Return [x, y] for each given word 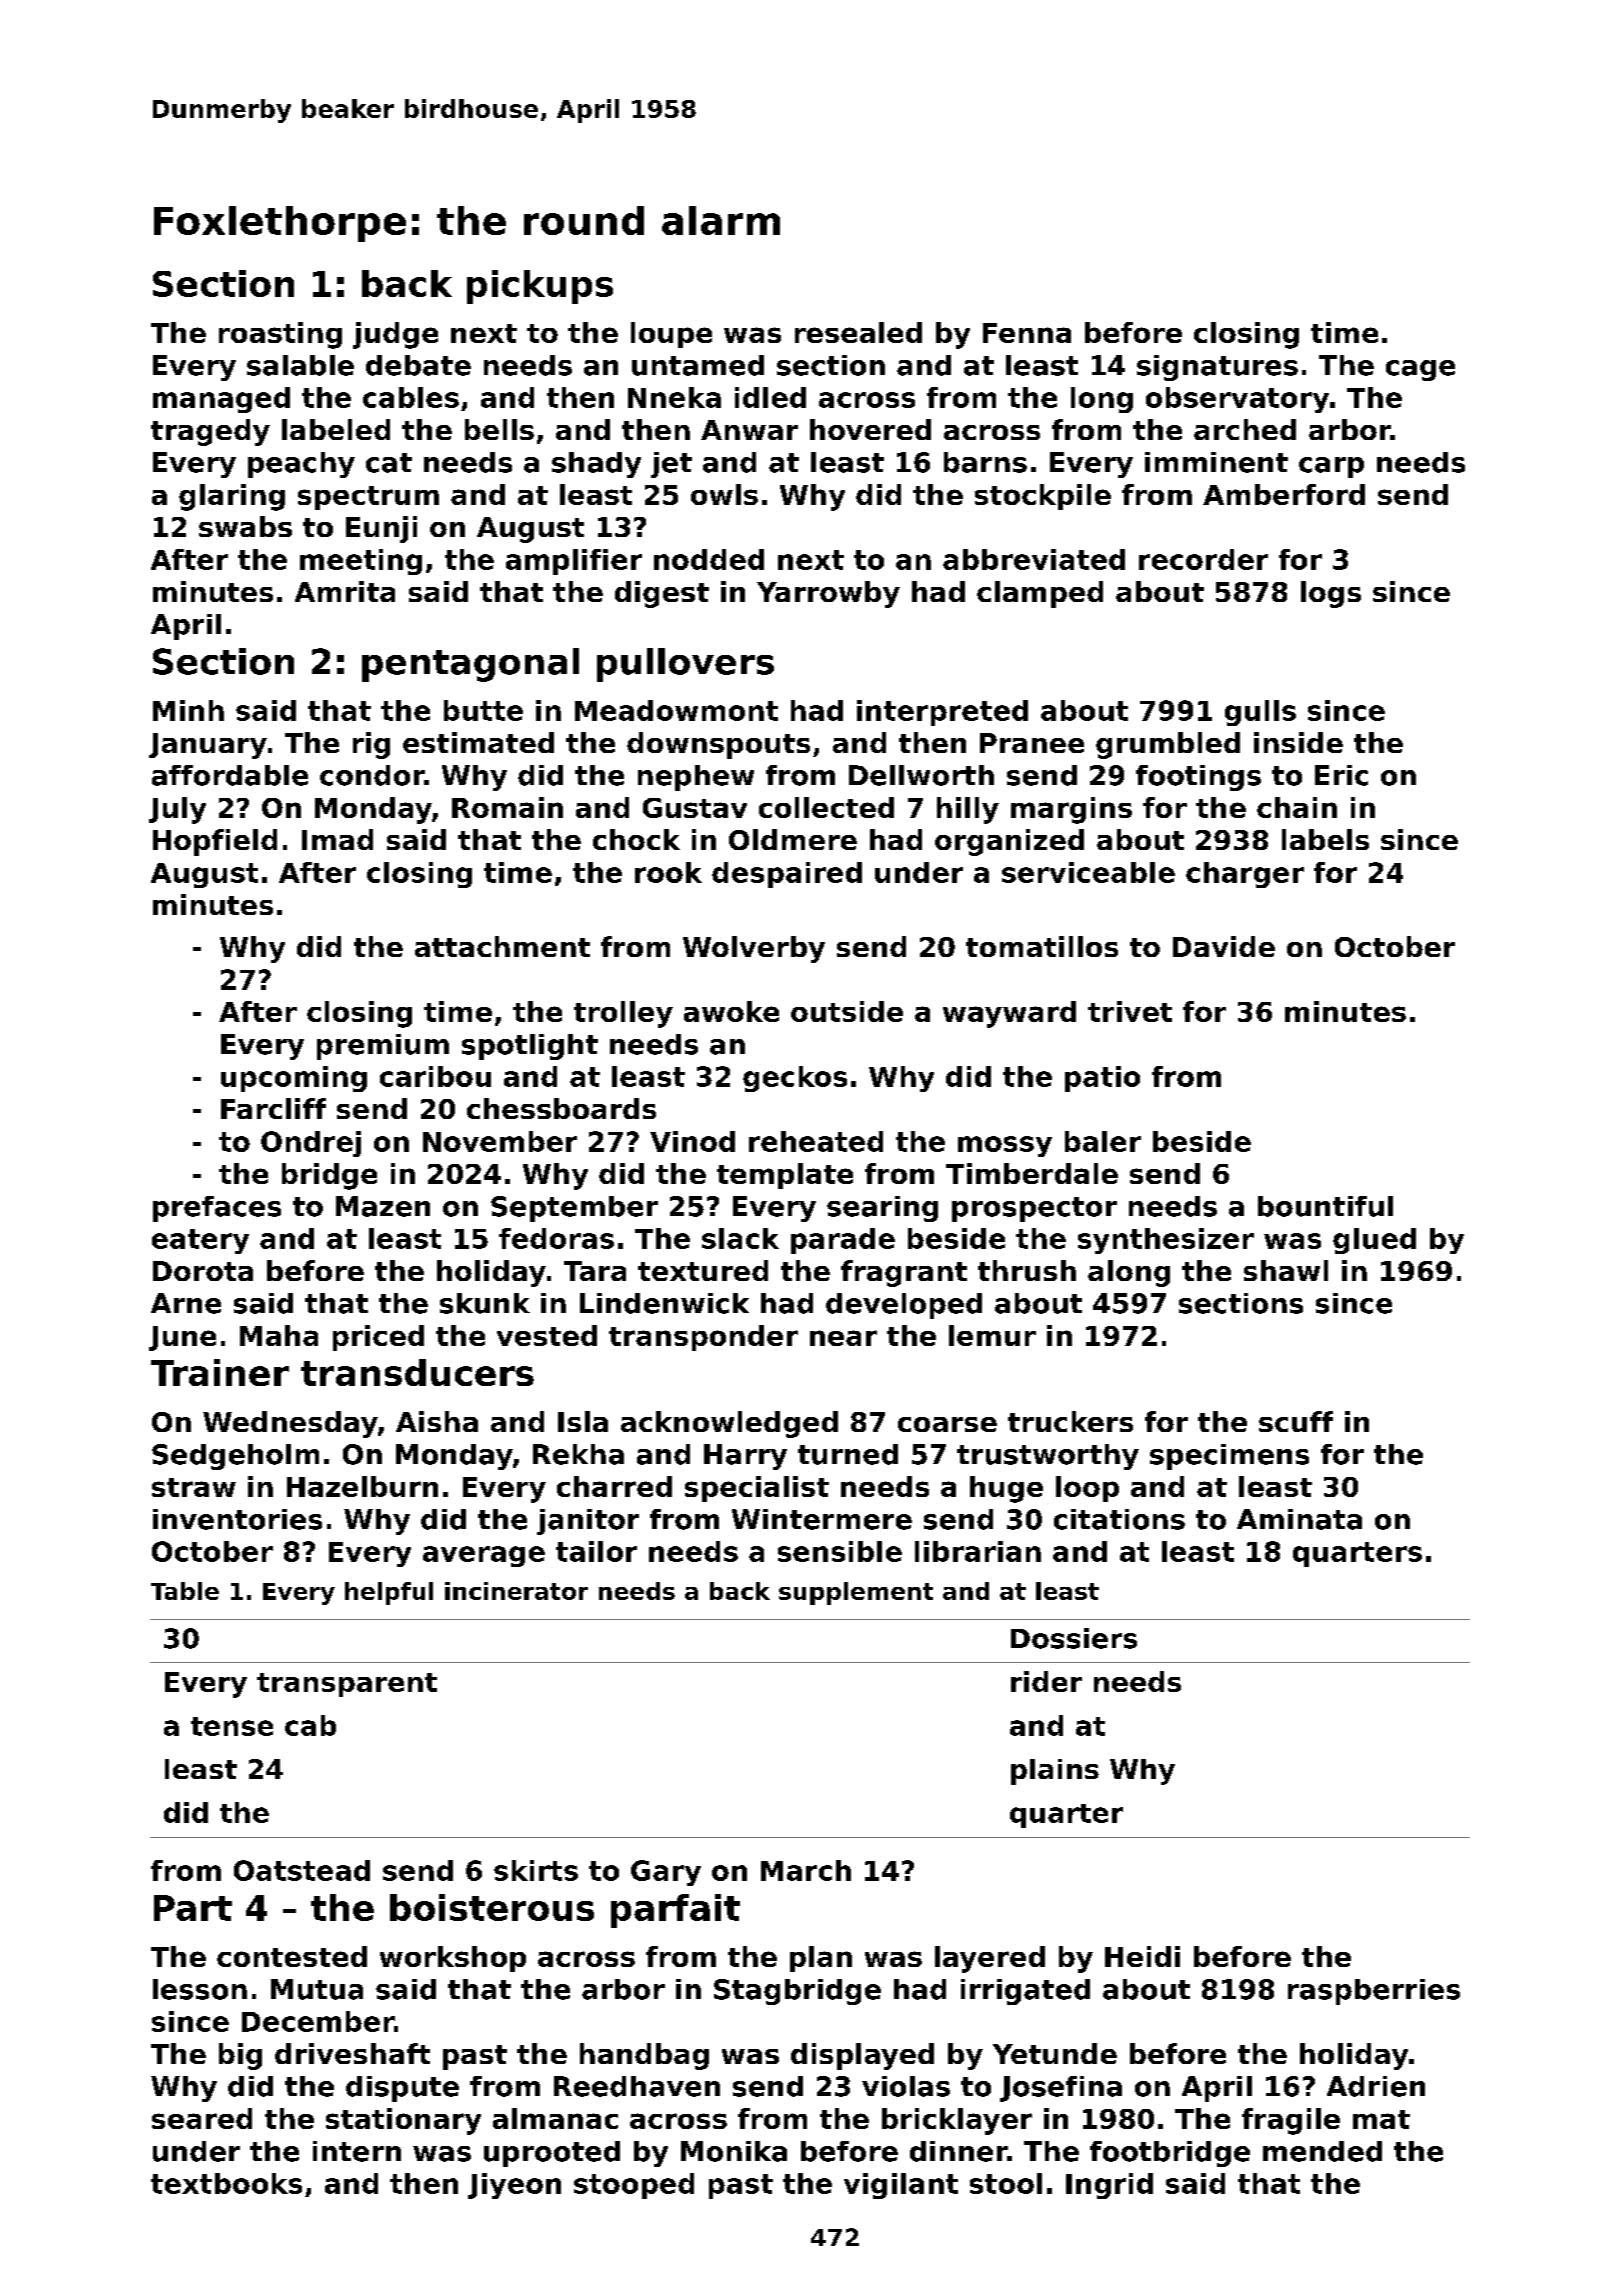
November [500, 1141]
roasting [280, 335]
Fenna [1027, 333]
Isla [583, 1421]
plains [1055, 1772]
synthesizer [1166, 1241]
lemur [992, 1335]
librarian [978, 1551]
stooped [634, 2186]
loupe [671, 335]
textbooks [226, 2183]
